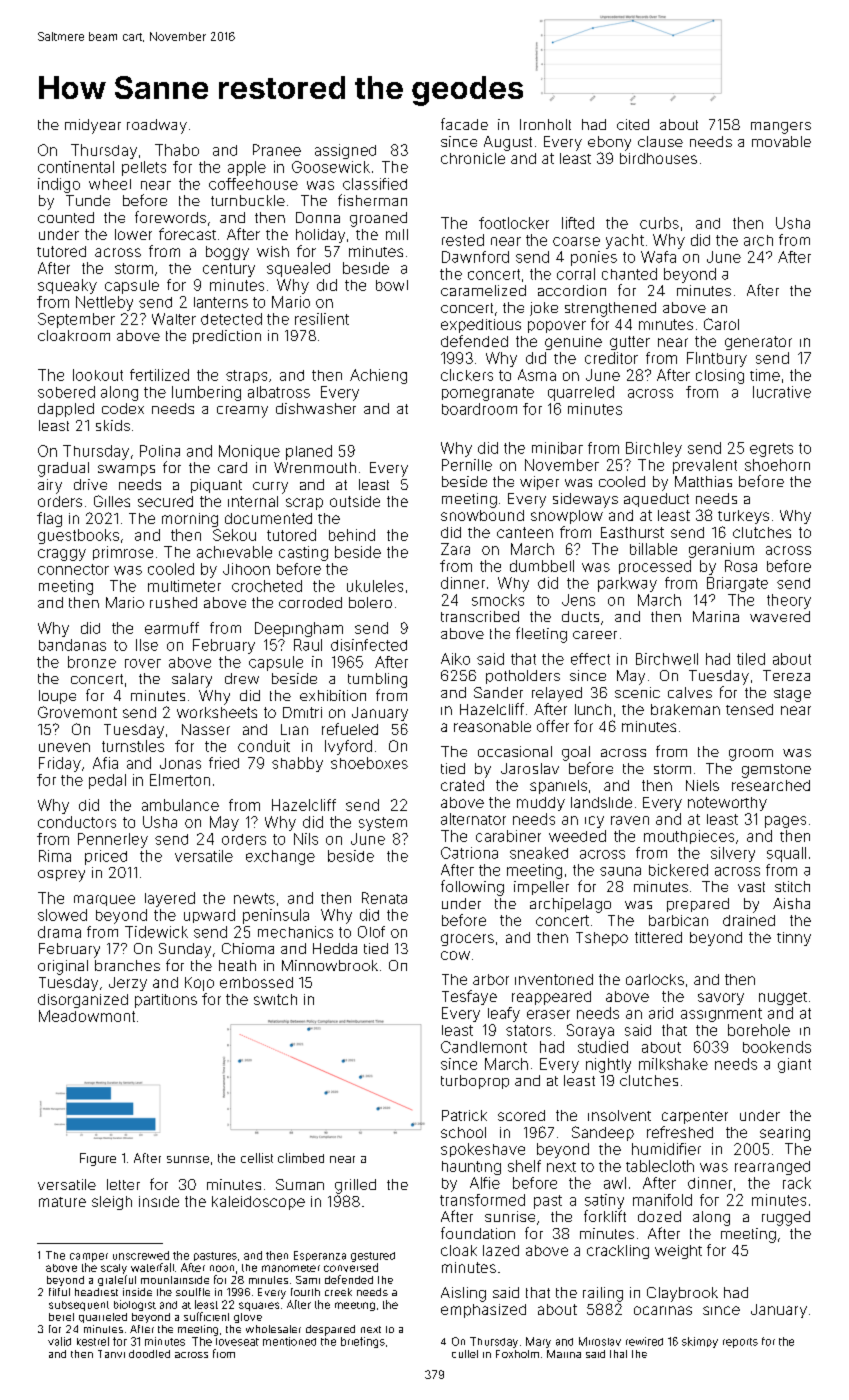 The width and height of the document is (849, 1400). I want to click on clause, so click(660, 141).
